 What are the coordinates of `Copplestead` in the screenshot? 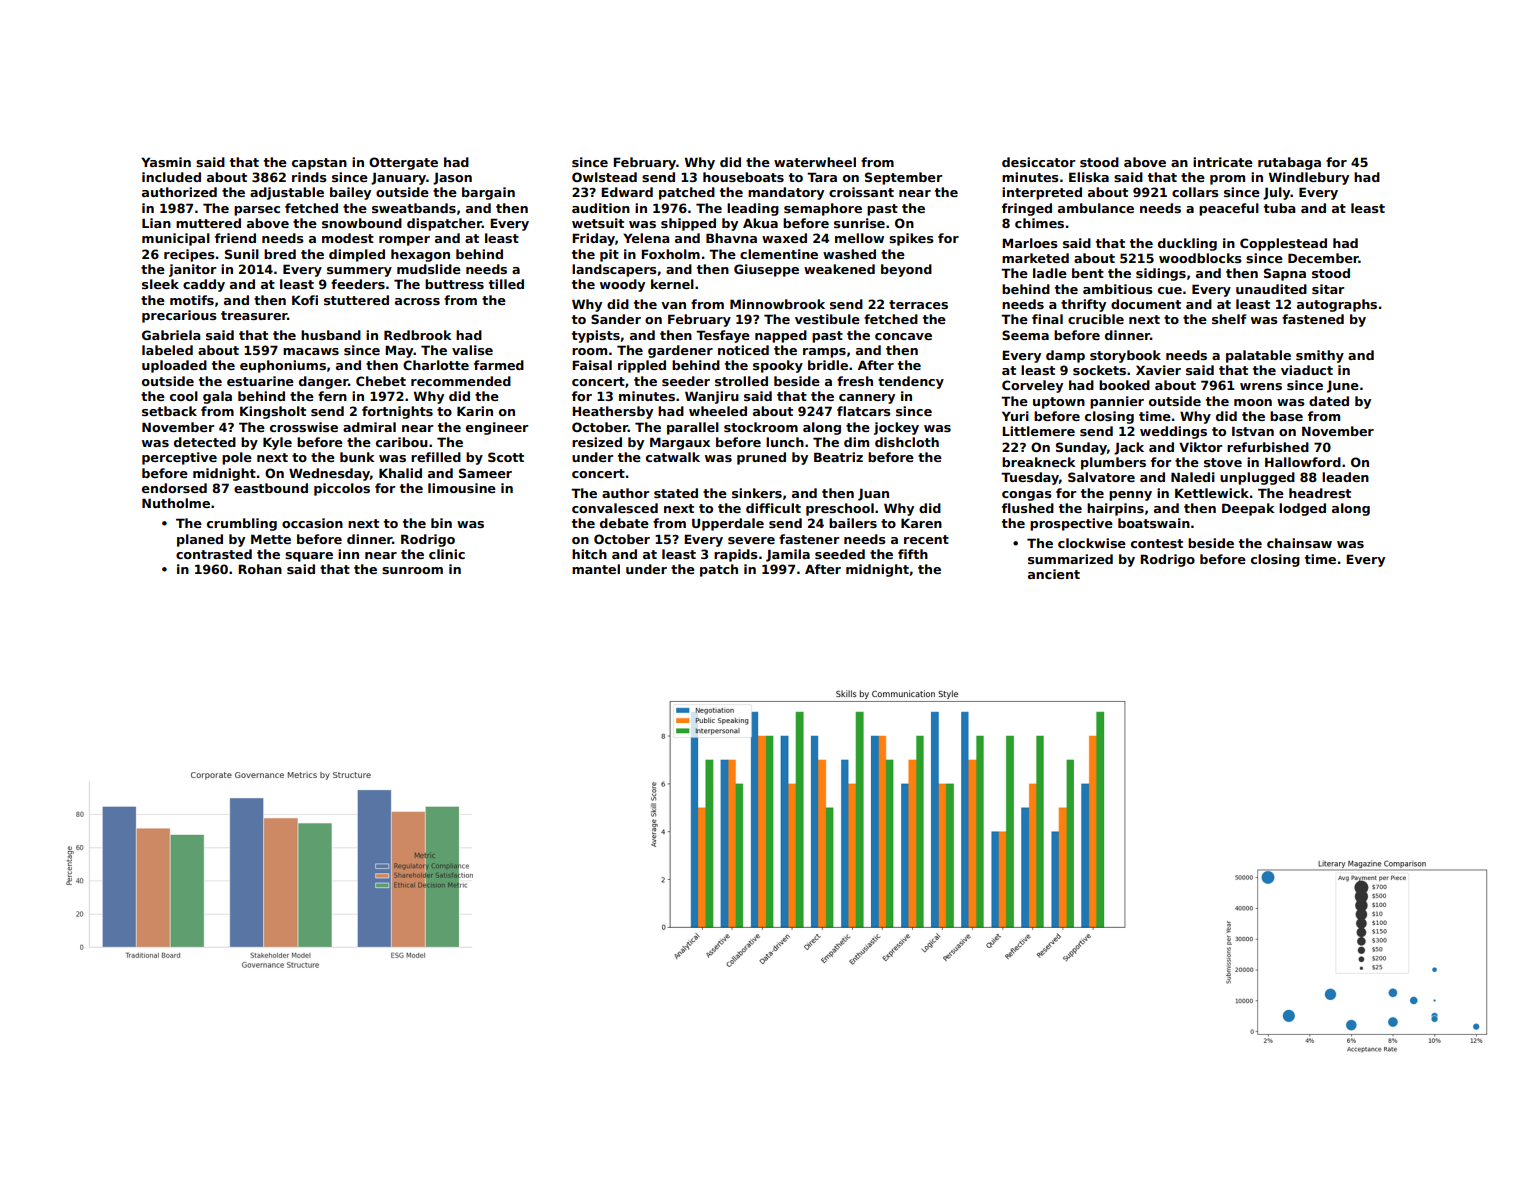 It's located at (1283, 244).
